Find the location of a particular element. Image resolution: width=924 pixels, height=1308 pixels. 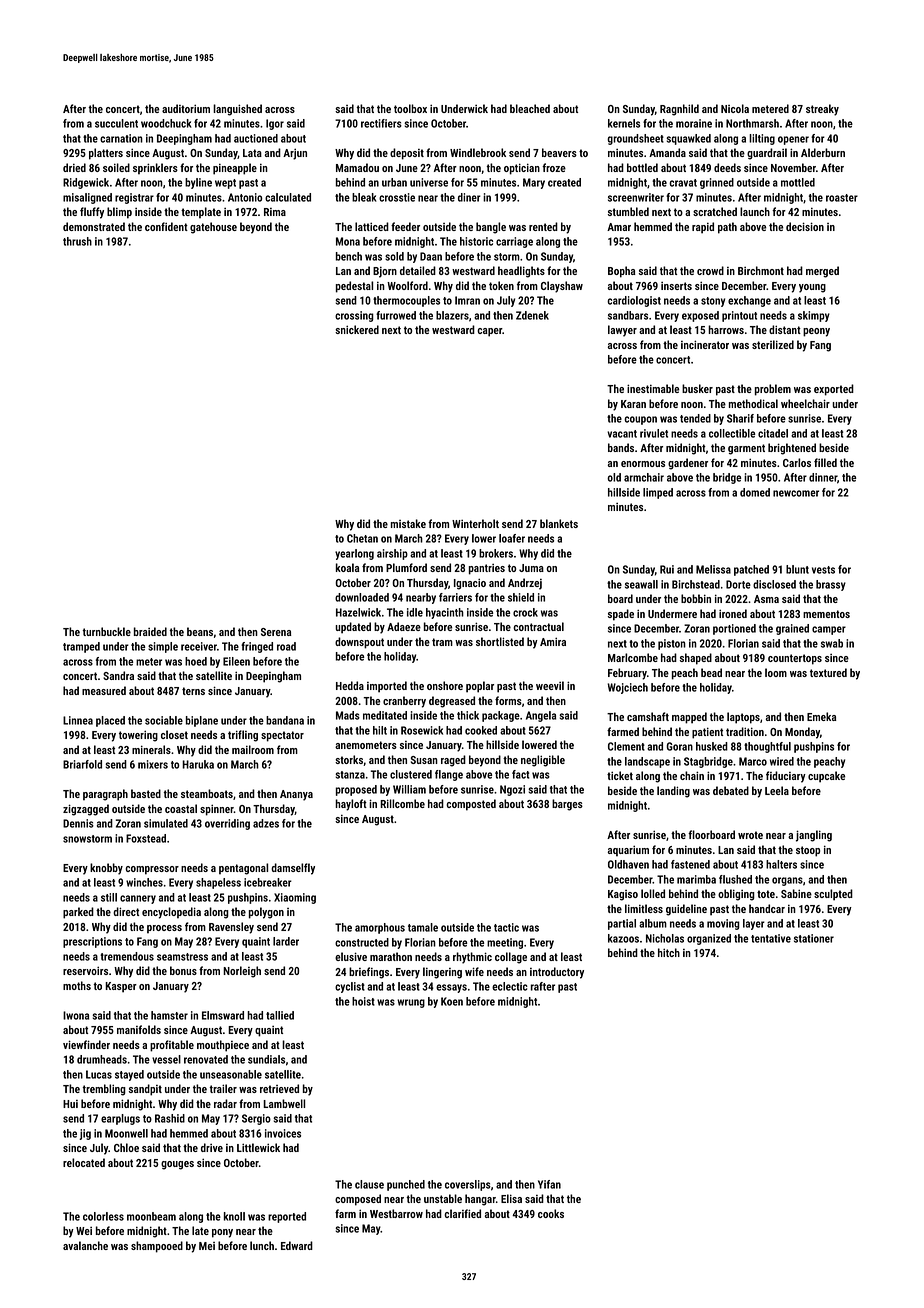

camshaft is located at coordinates (648, 716).
